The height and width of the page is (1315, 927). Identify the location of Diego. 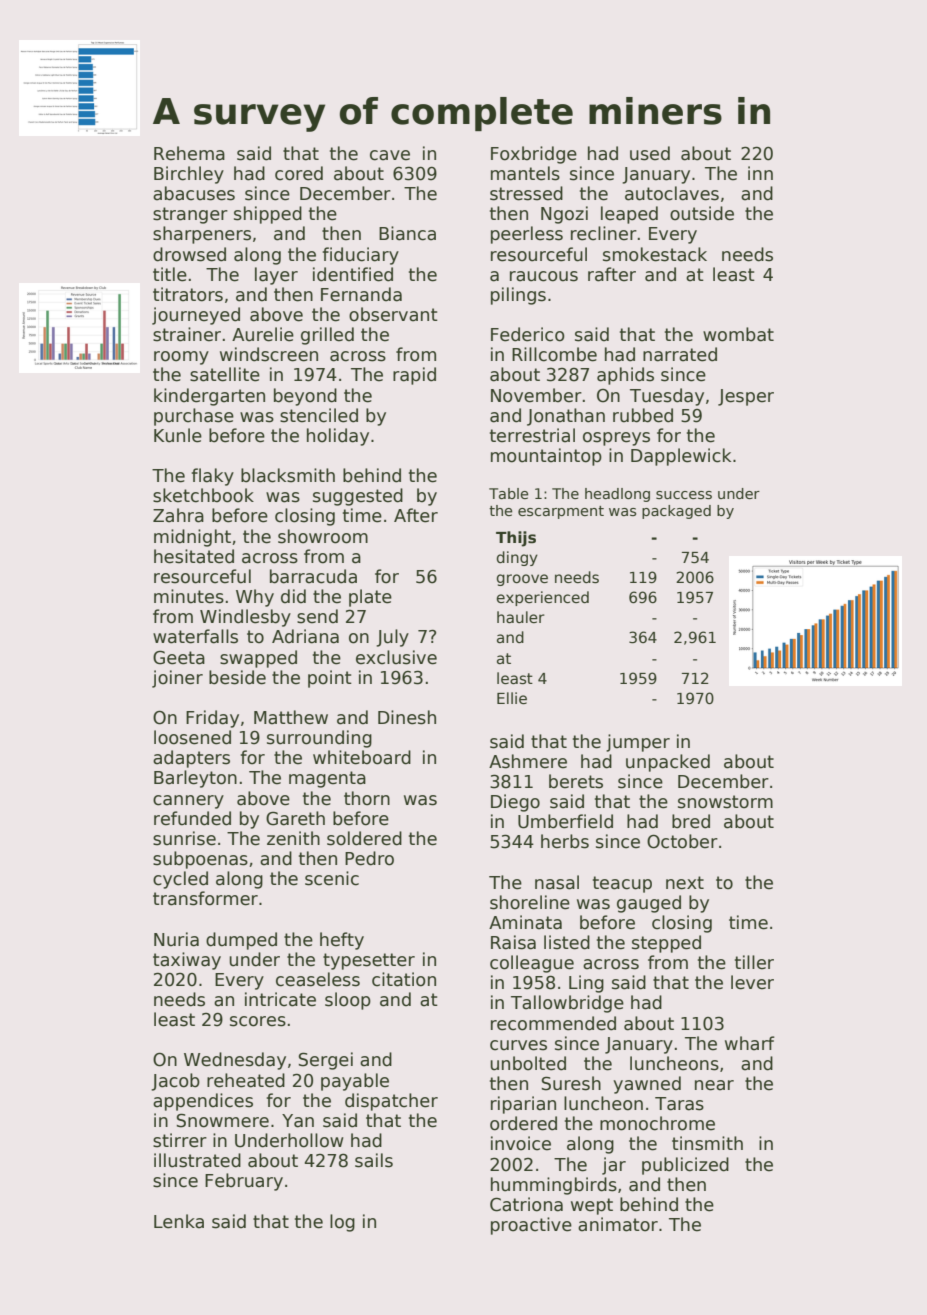
(515, 803).
